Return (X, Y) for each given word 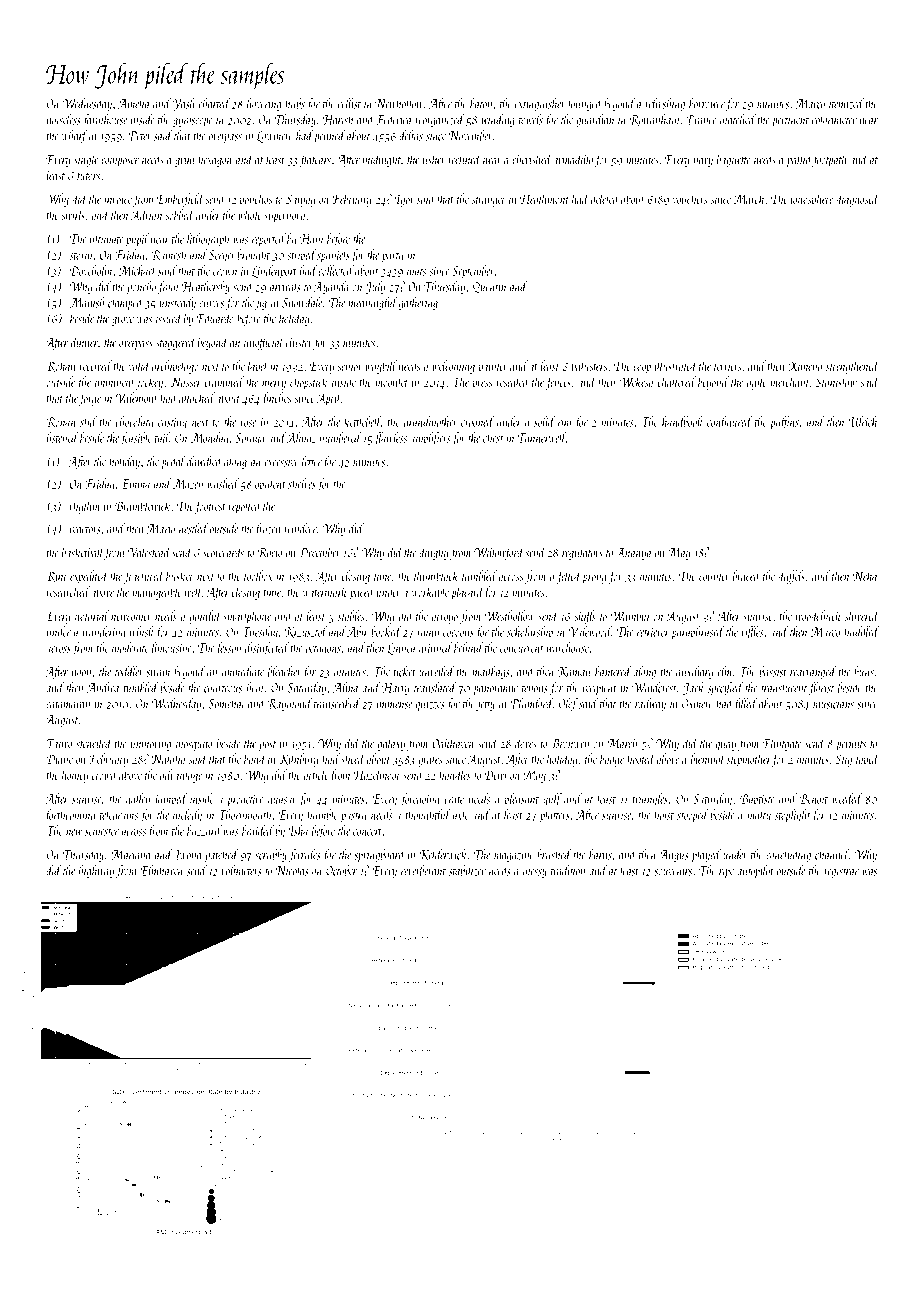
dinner (84, 341)
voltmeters (242, 870)
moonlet (391, 381)
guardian (595, 120)
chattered (677, 381)
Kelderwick (443, 855)
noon (81, 673)
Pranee (701, 120)
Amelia (134, 103)
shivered (862, 615)
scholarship (530, 633)
